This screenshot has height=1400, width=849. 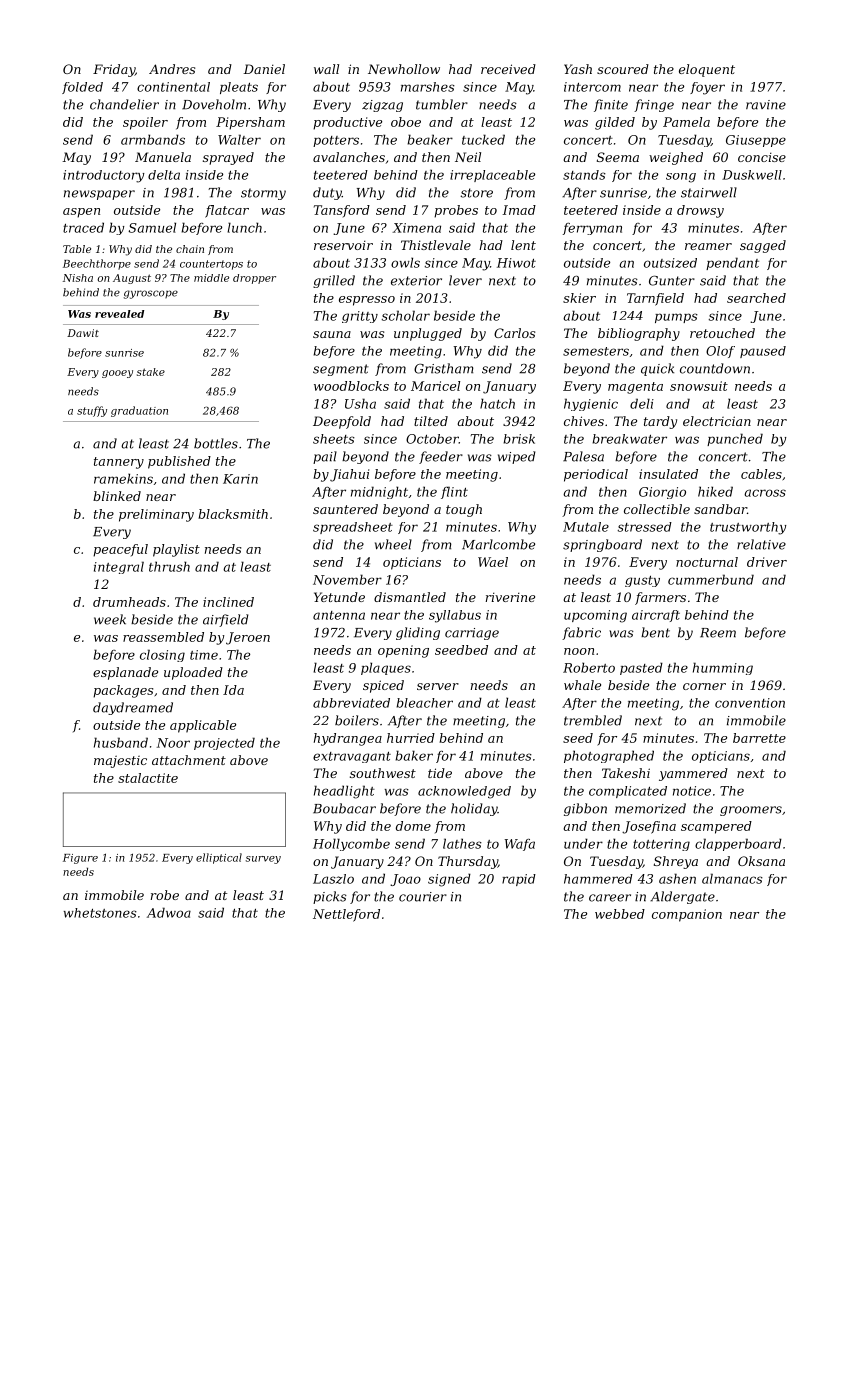 What do you see at coordinates (707, 70) in the screenshot?
I see `eloquent` at bounding box center [707, 70].
